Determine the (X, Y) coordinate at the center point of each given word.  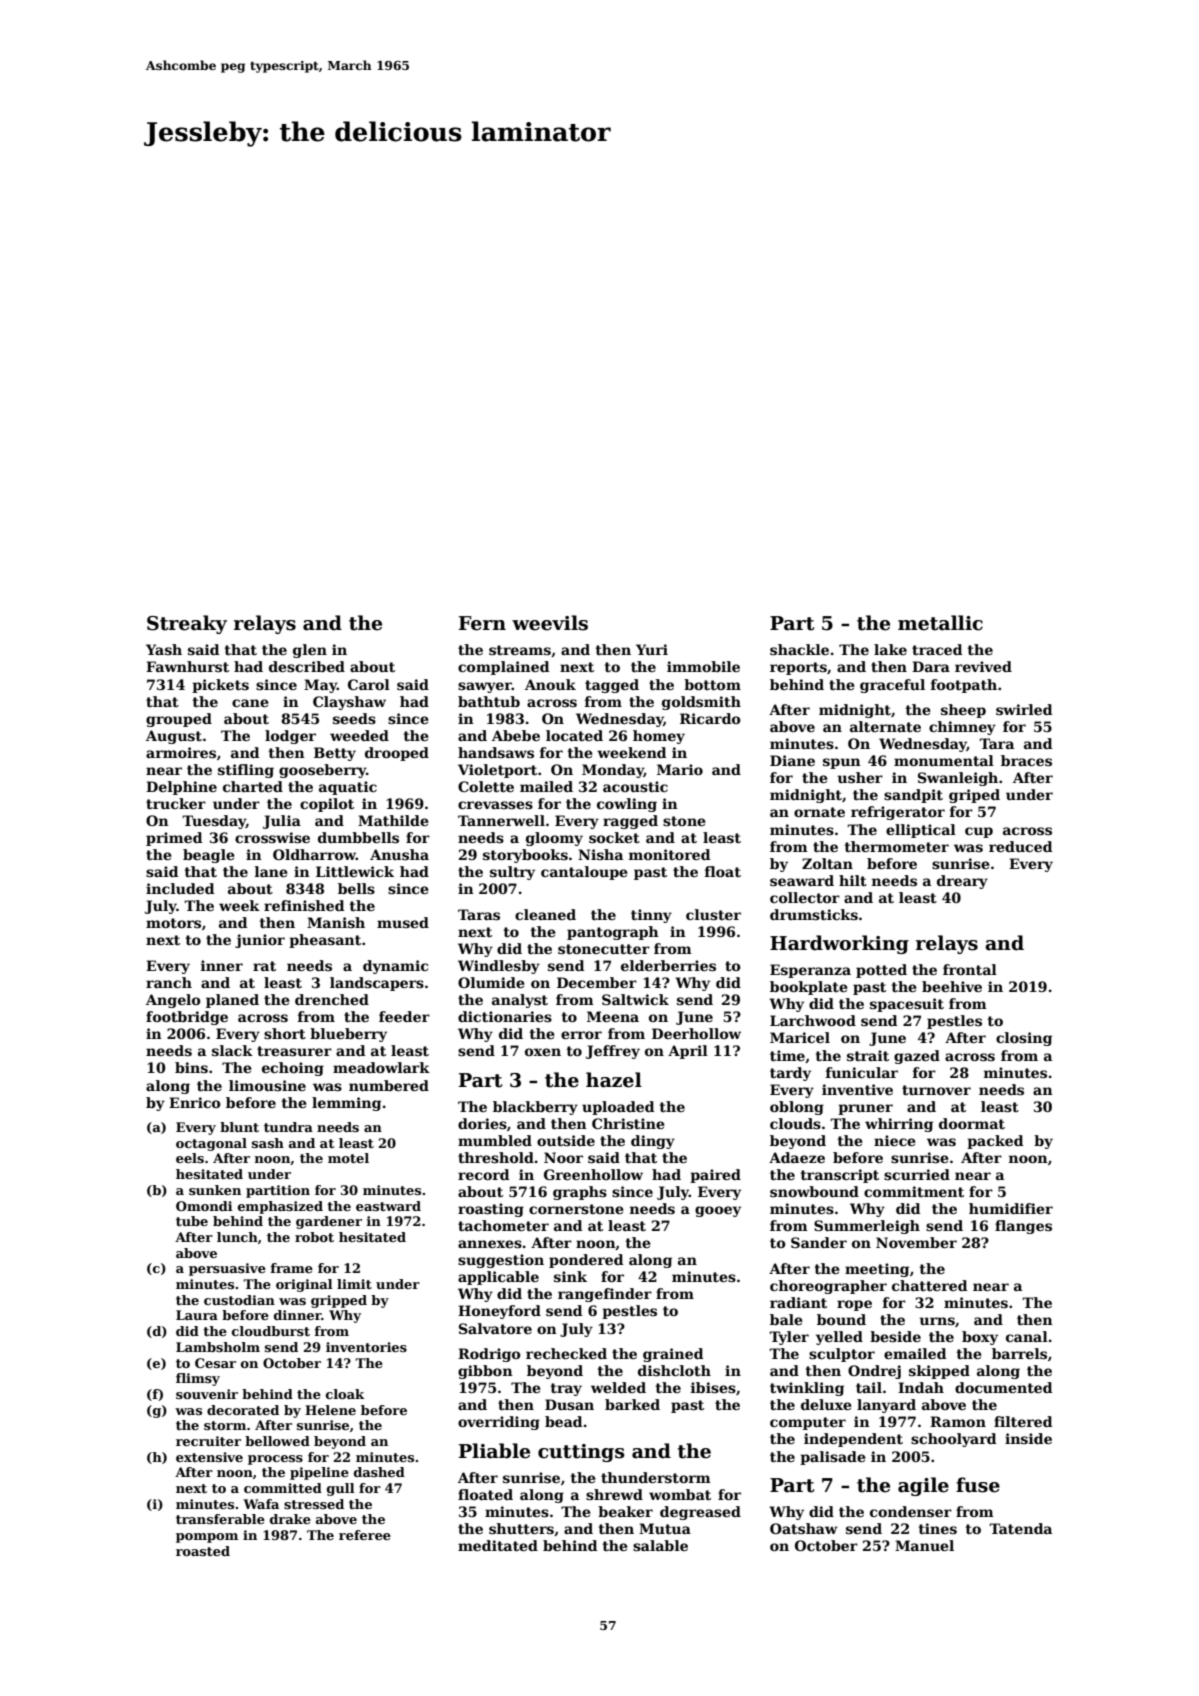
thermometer (897, 846)
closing (1024, 1039)
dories (482, 1123)
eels (190, 1158)
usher (860, 777)
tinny (651, 916)
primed (174, 839)
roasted (203, 1551)
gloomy (554, 839)
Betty (335, 754)
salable (660, 1545)
